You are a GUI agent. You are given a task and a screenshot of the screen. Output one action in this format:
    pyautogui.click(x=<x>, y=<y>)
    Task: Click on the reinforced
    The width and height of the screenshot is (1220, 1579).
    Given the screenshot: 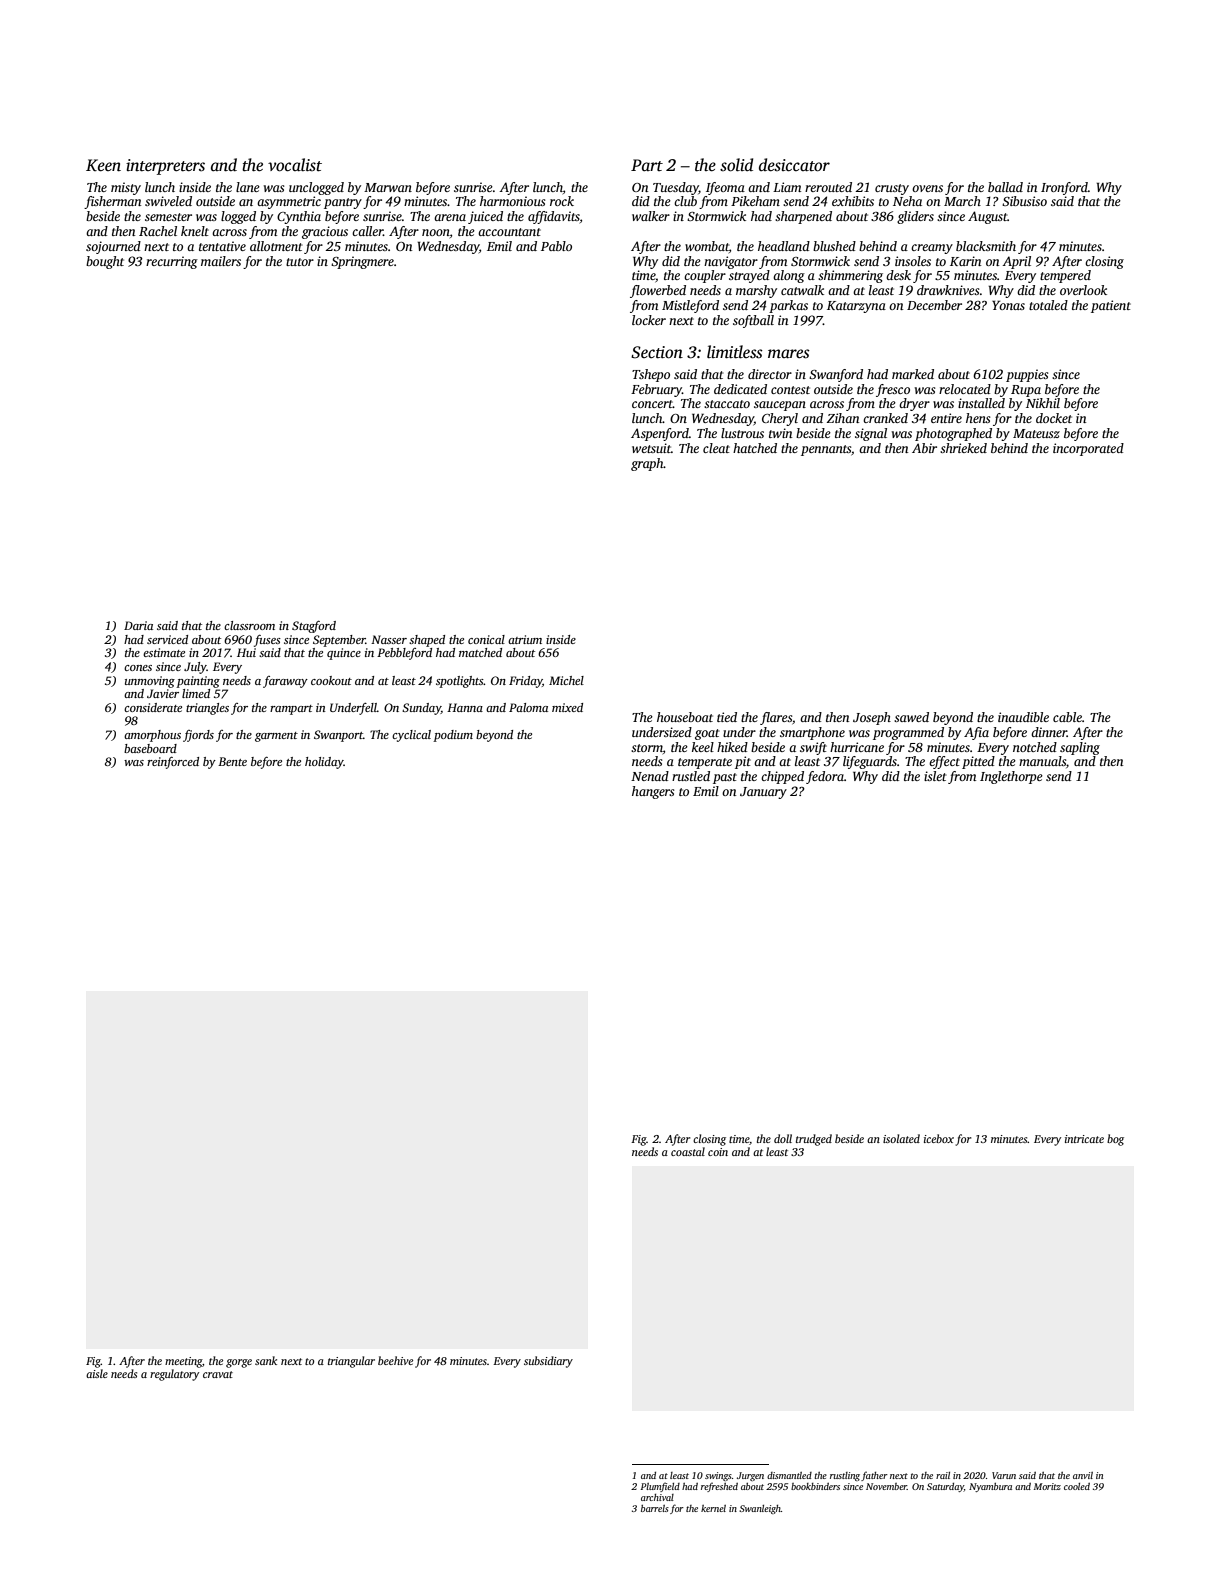 What is the action you would take?
    pyautogui.click(x=173, y=763)
